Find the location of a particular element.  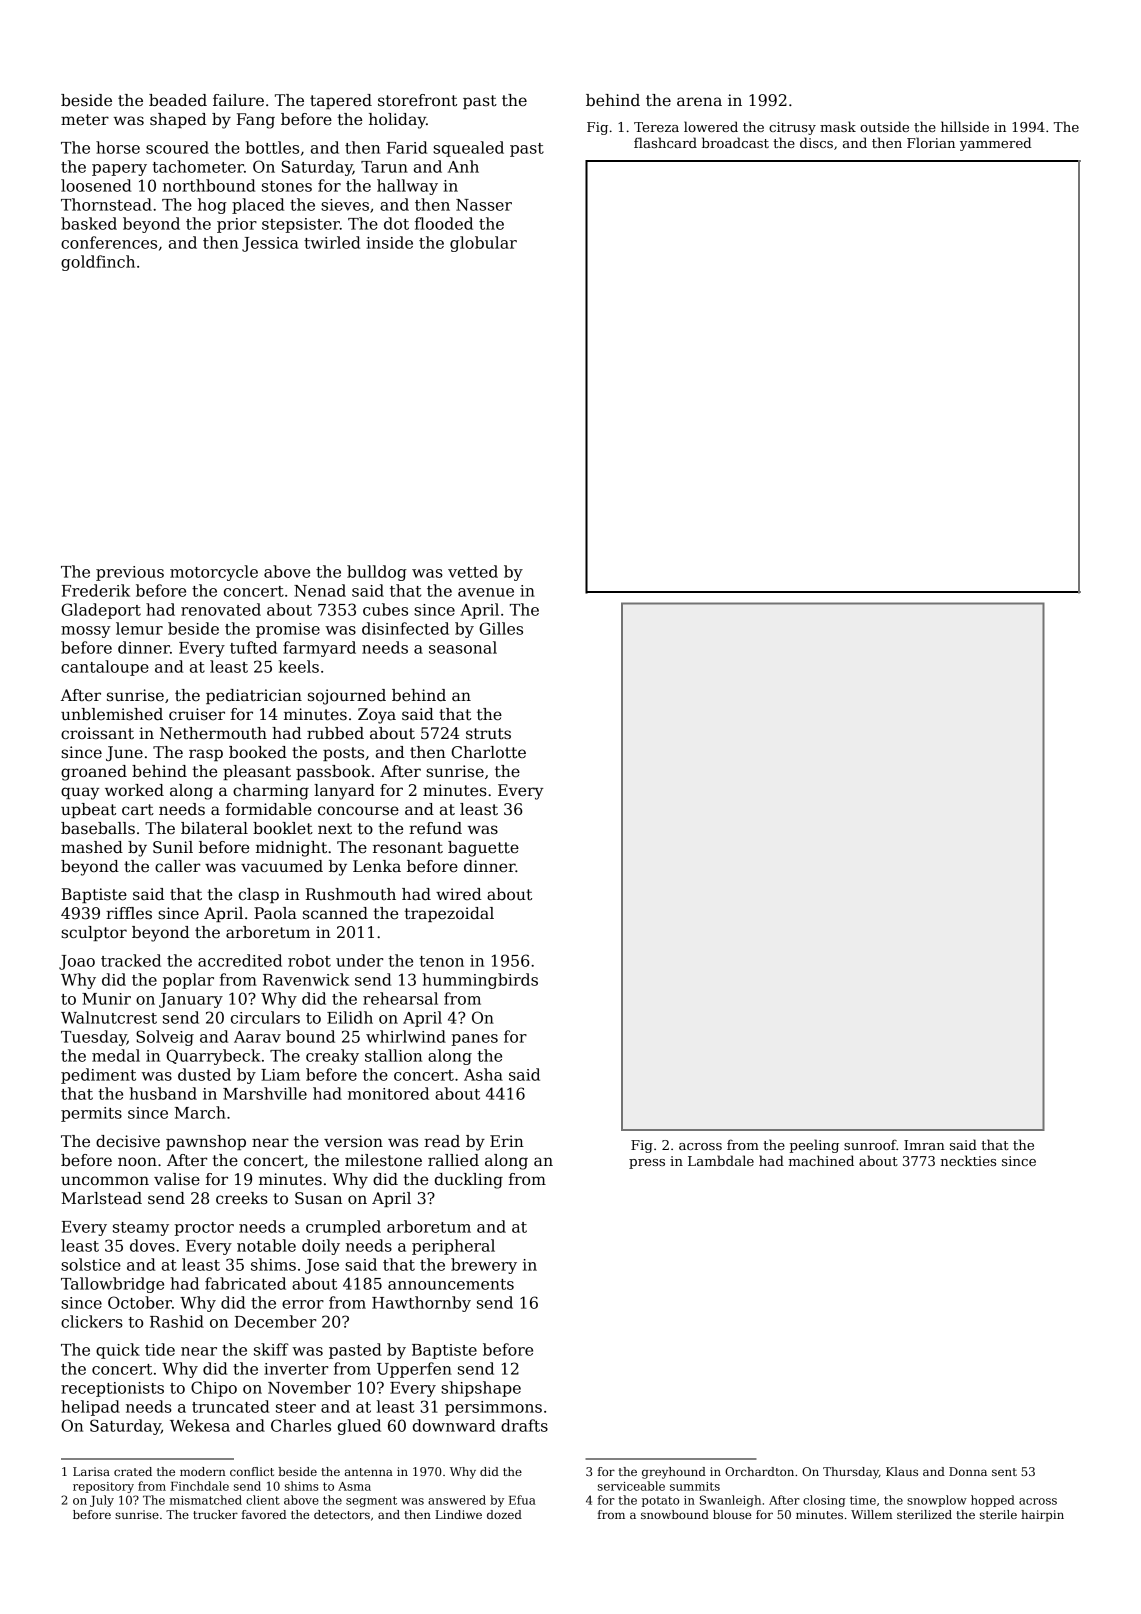

hummingbirds is located at coordinates (480, 981).
